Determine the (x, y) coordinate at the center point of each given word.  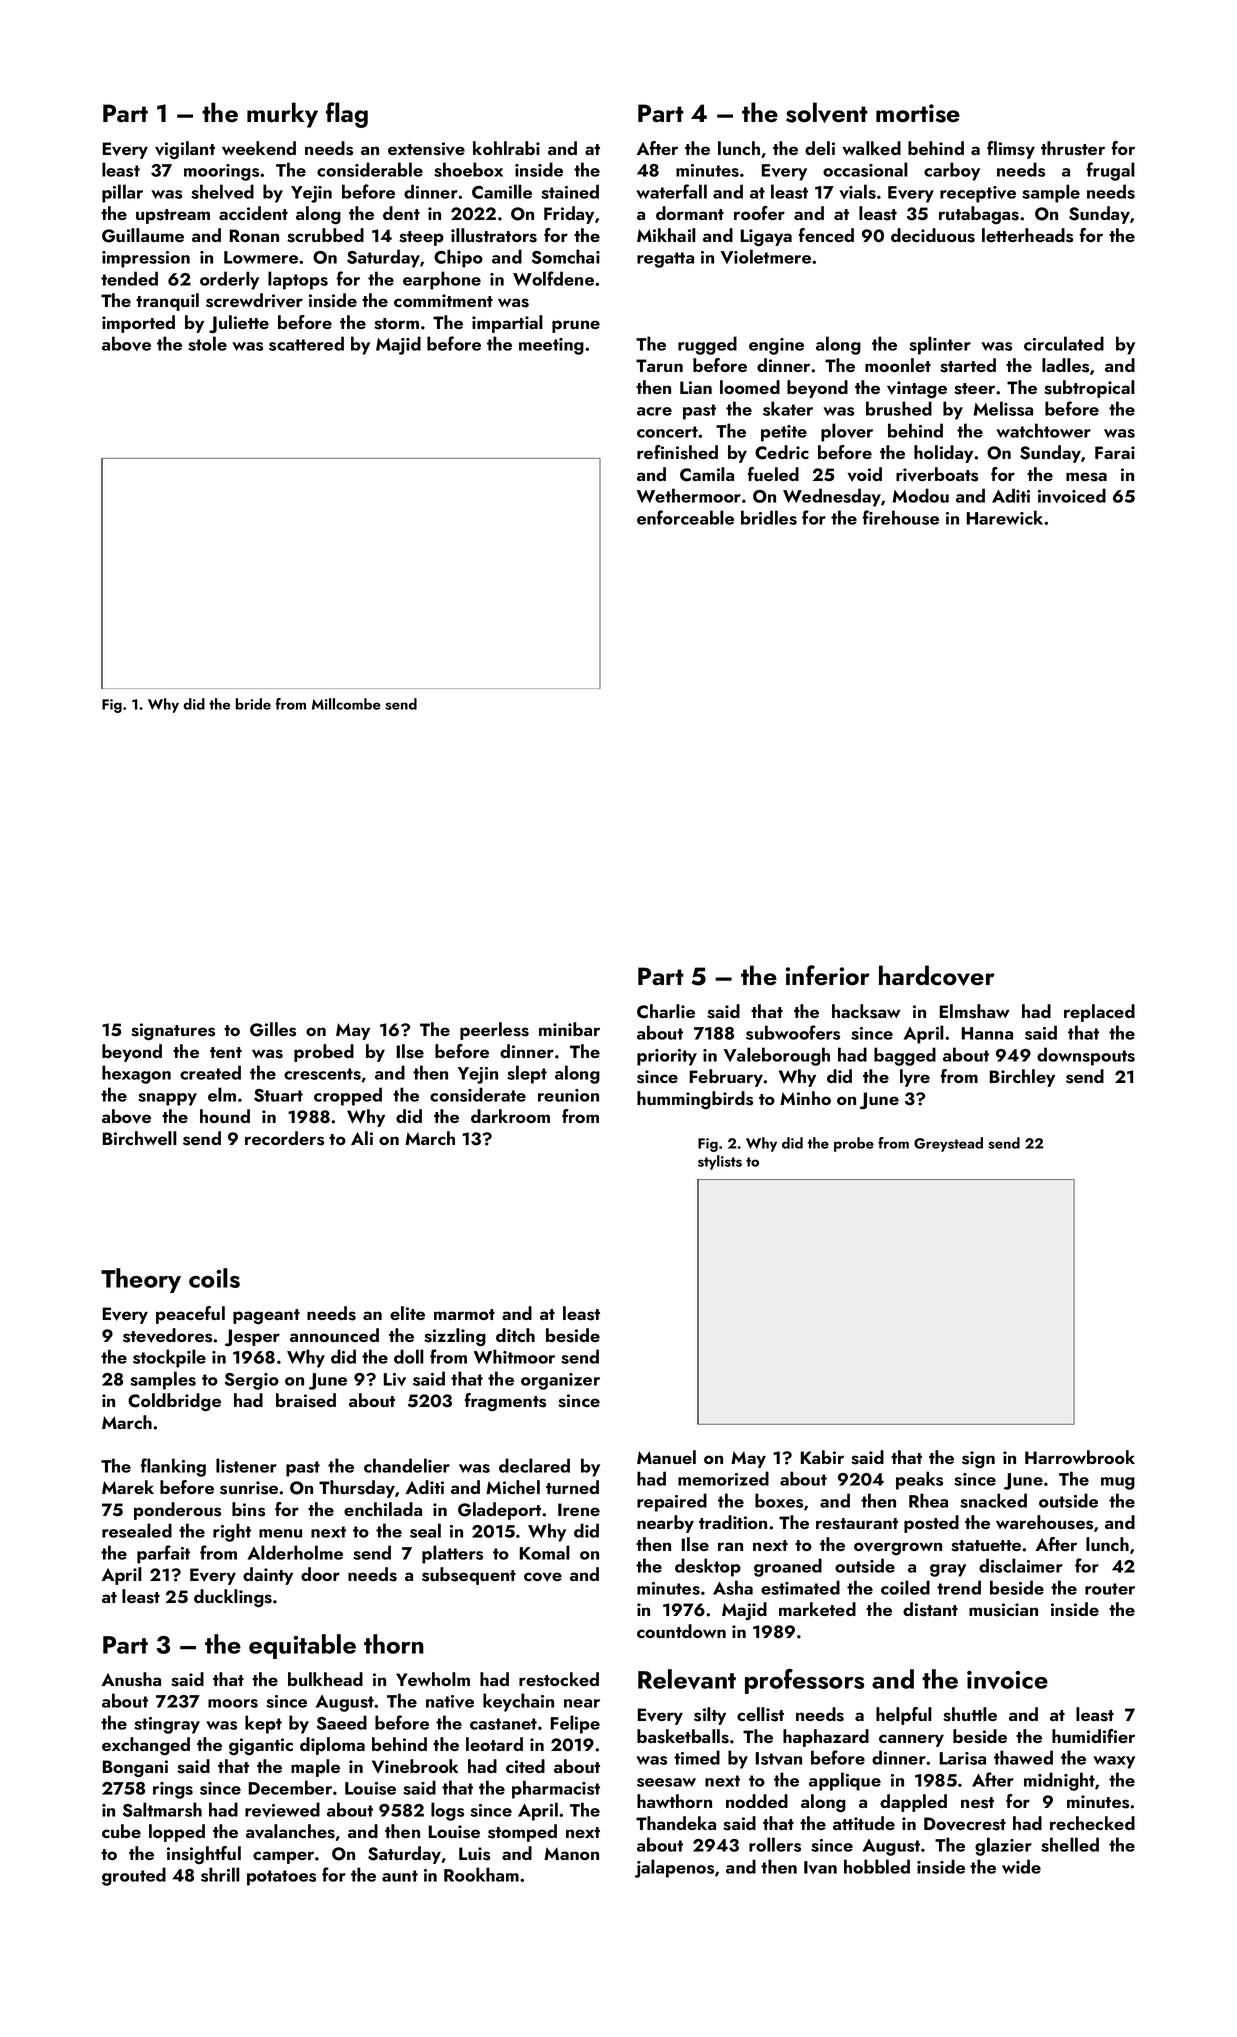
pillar (122, 193)
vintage (917, 389)
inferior (827, 975)
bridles (769, 517)
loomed (750, 387)
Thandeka (676, 1823)
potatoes (281, 1878)
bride (253, 704)
